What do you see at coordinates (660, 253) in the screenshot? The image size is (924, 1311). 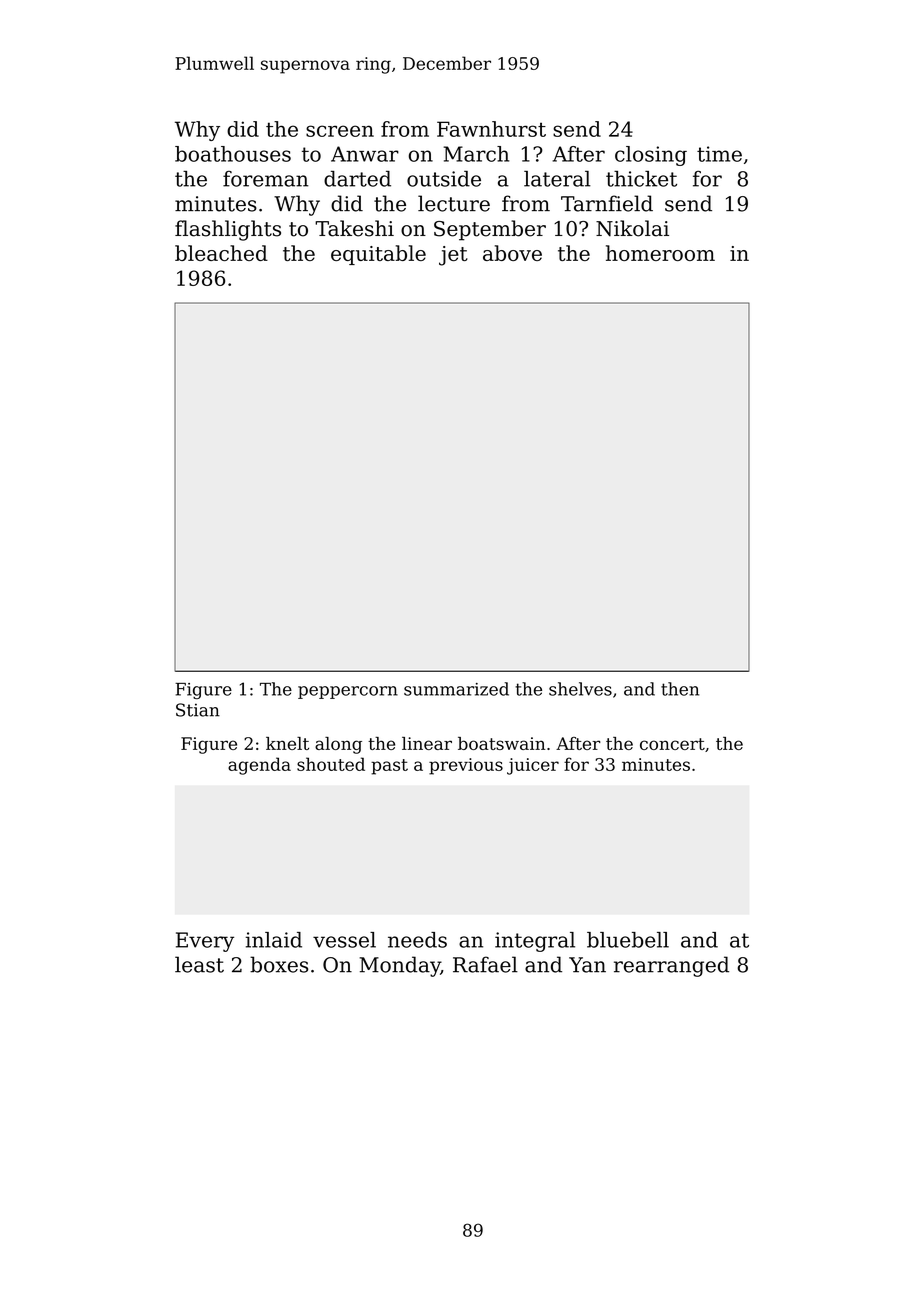 I see `homeroom` at bounding box center [660, 253].
